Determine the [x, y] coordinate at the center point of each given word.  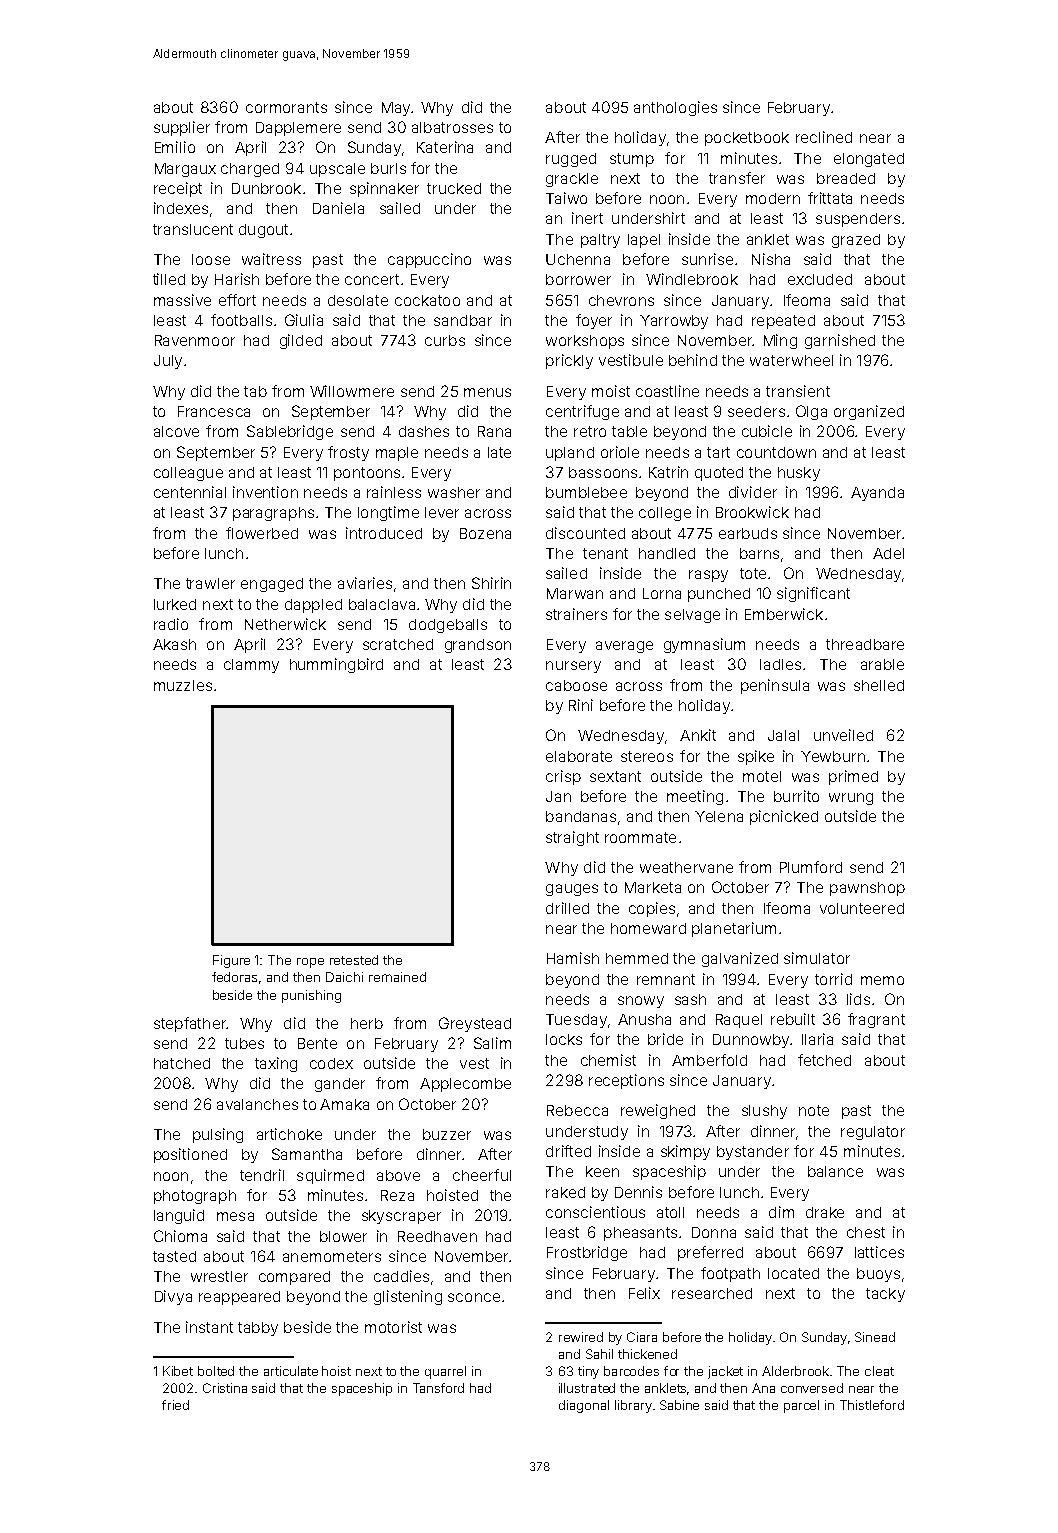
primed [853, 777]
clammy [251, 666]
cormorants [286, 107]
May [396, 109]
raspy [708, 576]
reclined [824, 137]
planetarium [734, 929]
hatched [182, 1063]
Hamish [573, 958]
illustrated [587, 1388]
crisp [563, 777]
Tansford [438, 1388]
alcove [176, 431]
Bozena [485, 533]
